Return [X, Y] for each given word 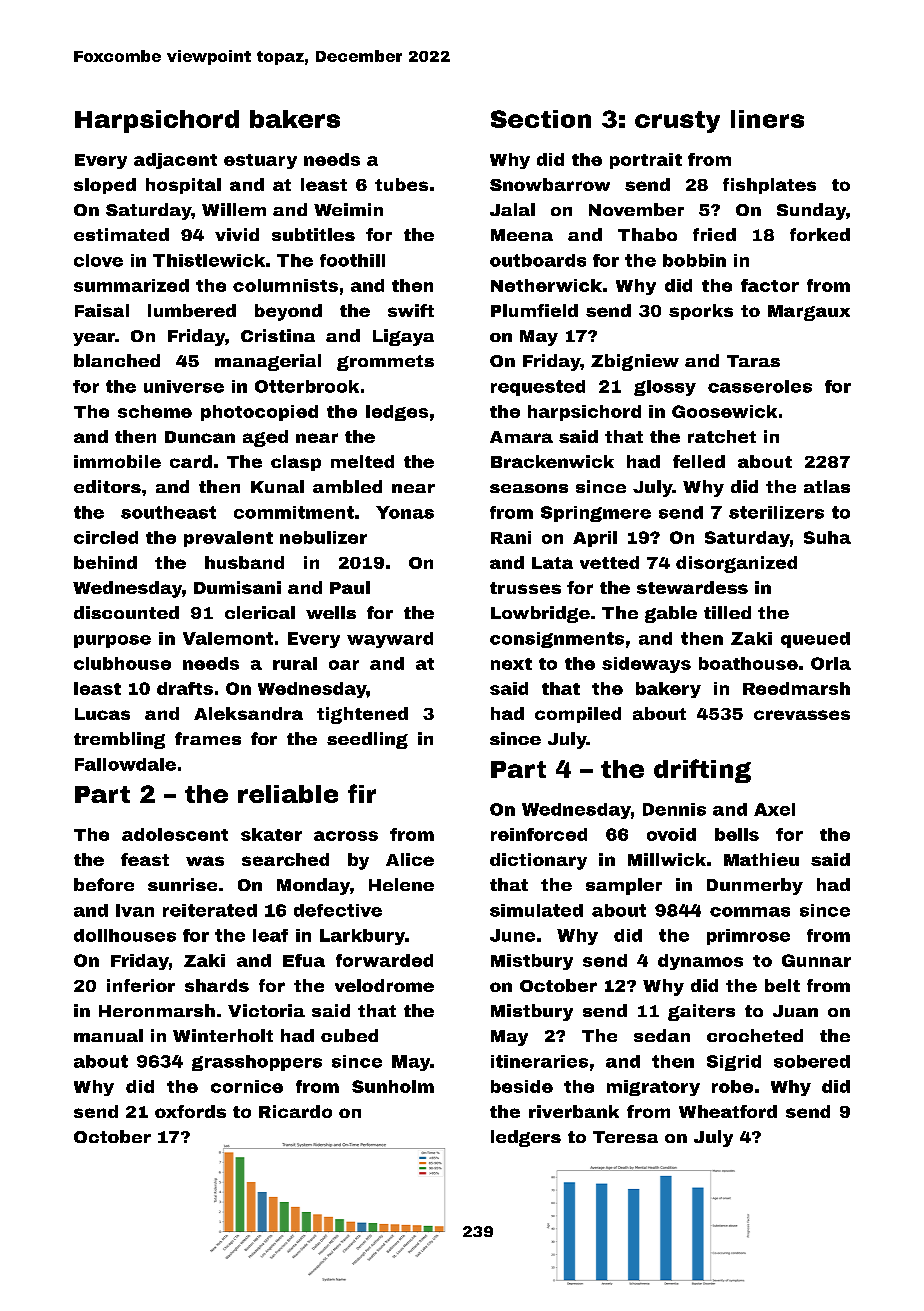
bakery [668, 690]
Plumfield [534, 310]
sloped [105, 186]
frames [208, 738]
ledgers [526, 1138]
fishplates [769, 186]
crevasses [802, 715]
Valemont [228, 638]
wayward [390, 640]
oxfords [190, 1111]
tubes [401, 184]
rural [295, 663]
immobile [117, 461]
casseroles [760, 386]
